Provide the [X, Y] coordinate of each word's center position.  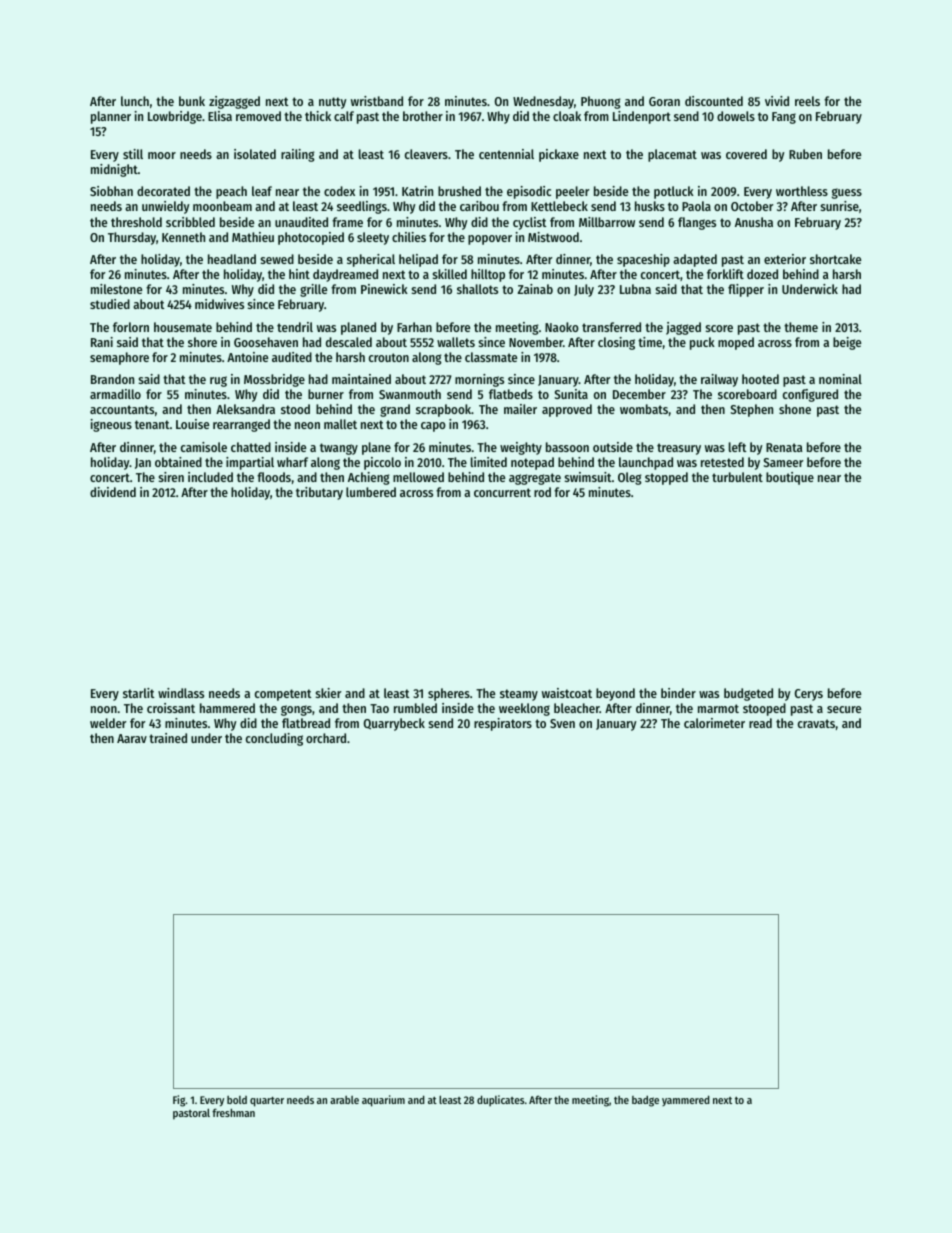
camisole [204, 447]
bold [237, 1100]
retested [722, 462]
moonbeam [222, 206]
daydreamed [345, 275]
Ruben [805, 154]
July [584, 290]
